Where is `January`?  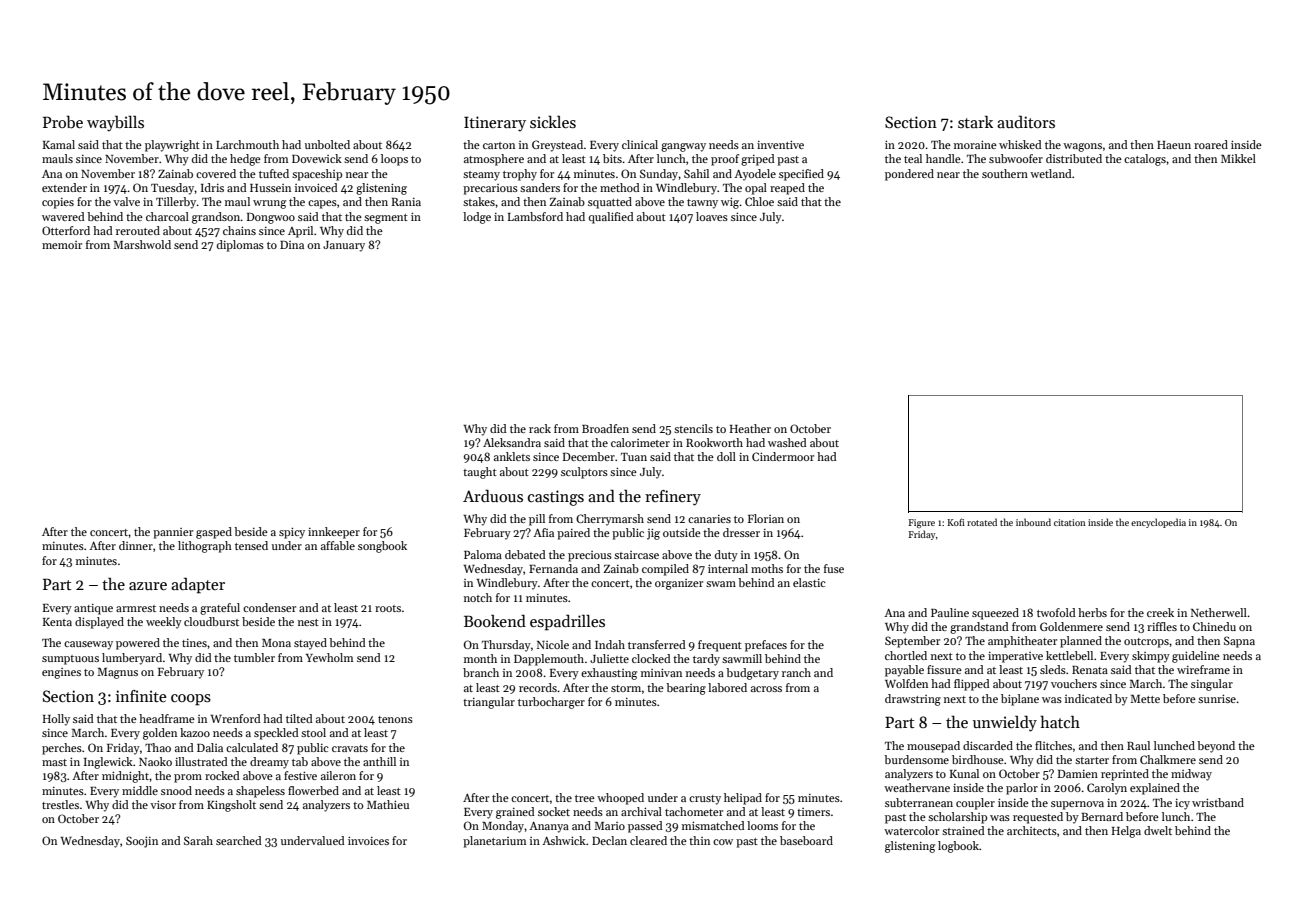
January is located at coordinates (344, 246).
